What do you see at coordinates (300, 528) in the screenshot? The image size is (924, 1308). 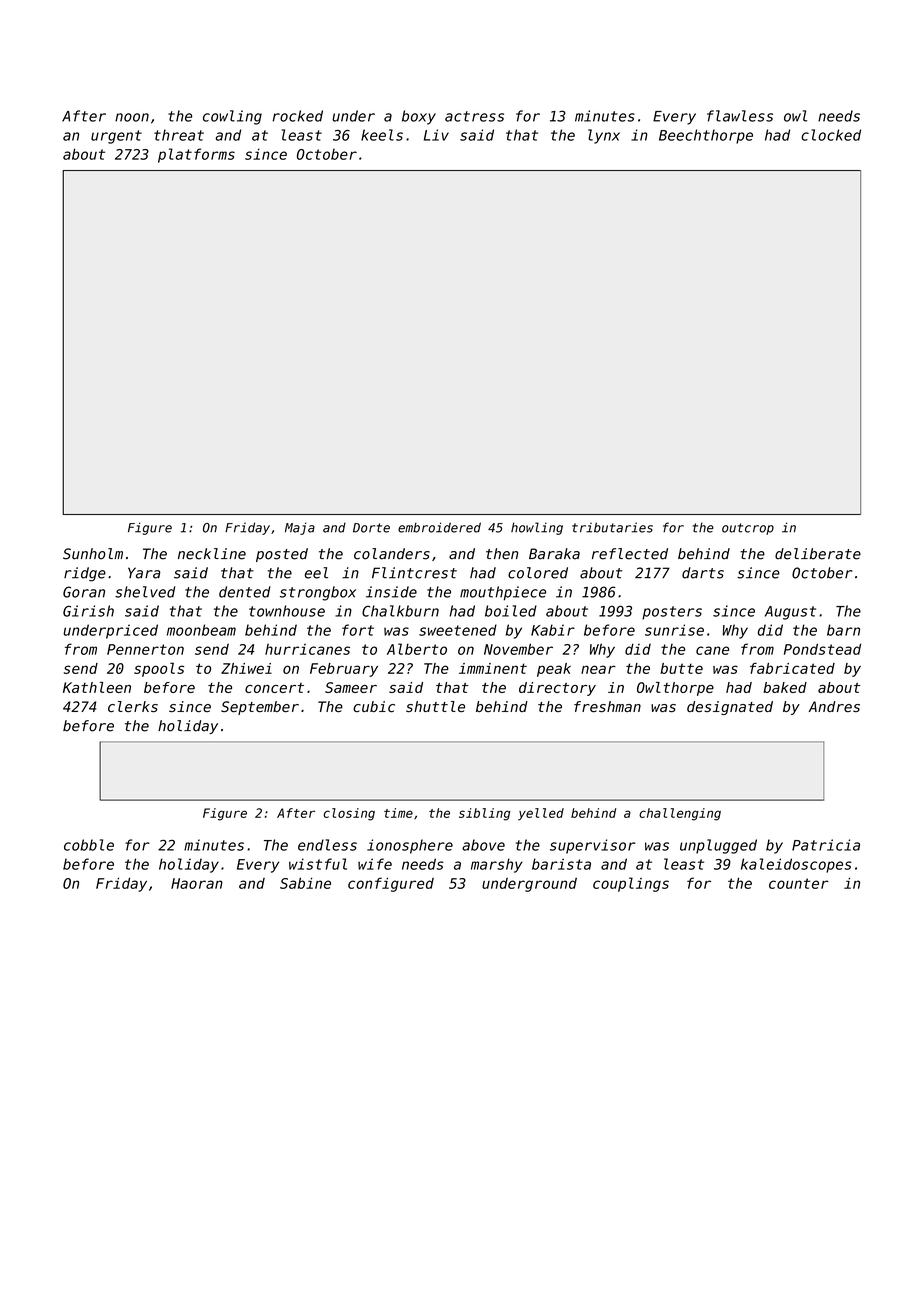 I see `Maja` at bounding box center [300, 528].
